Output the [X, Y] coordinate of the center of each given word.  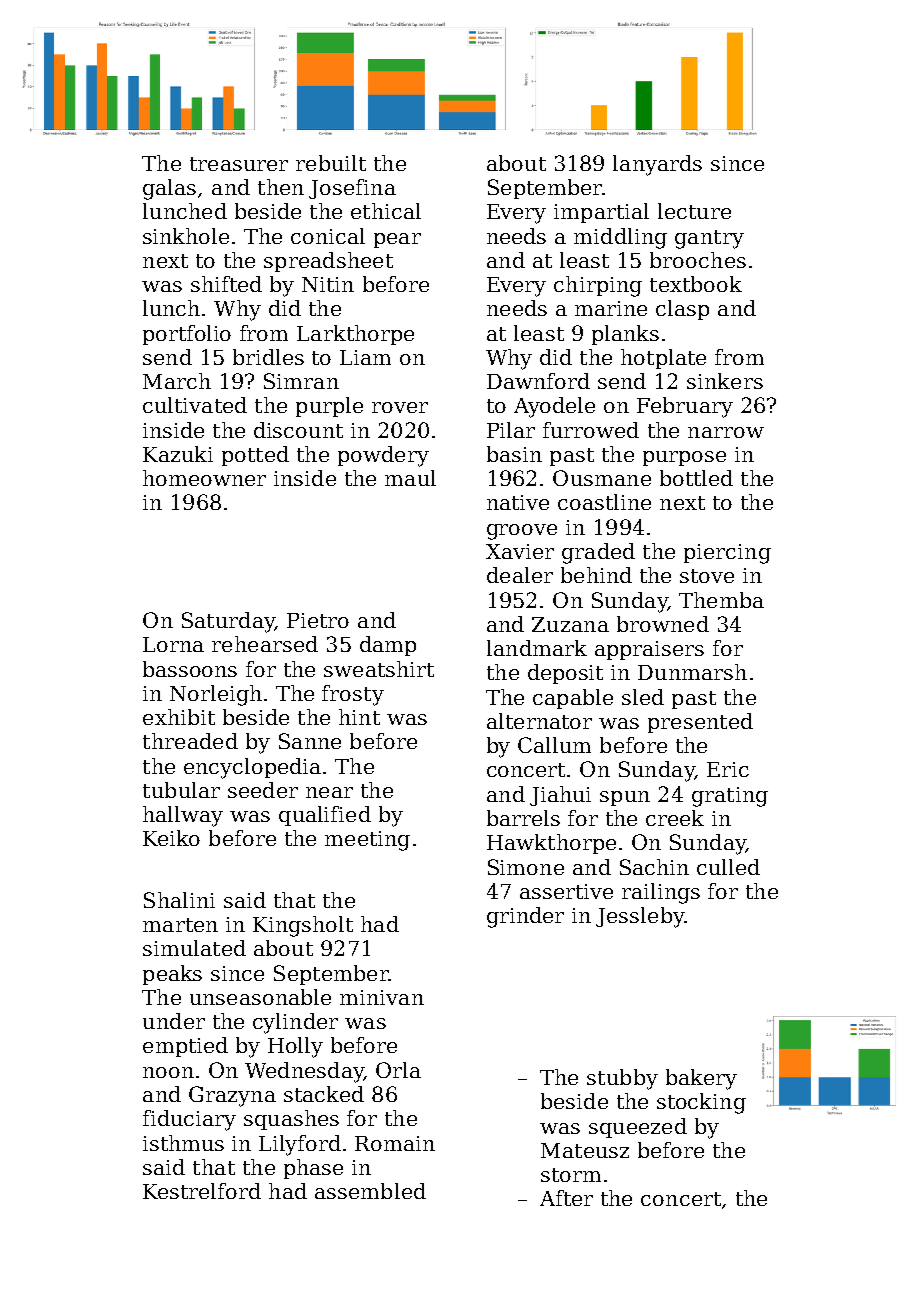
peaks [172, 975]
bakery [701, 1079]
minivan [382, 997]
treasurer [239, 164]
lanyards [657, 165]
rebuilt [331, 163]
